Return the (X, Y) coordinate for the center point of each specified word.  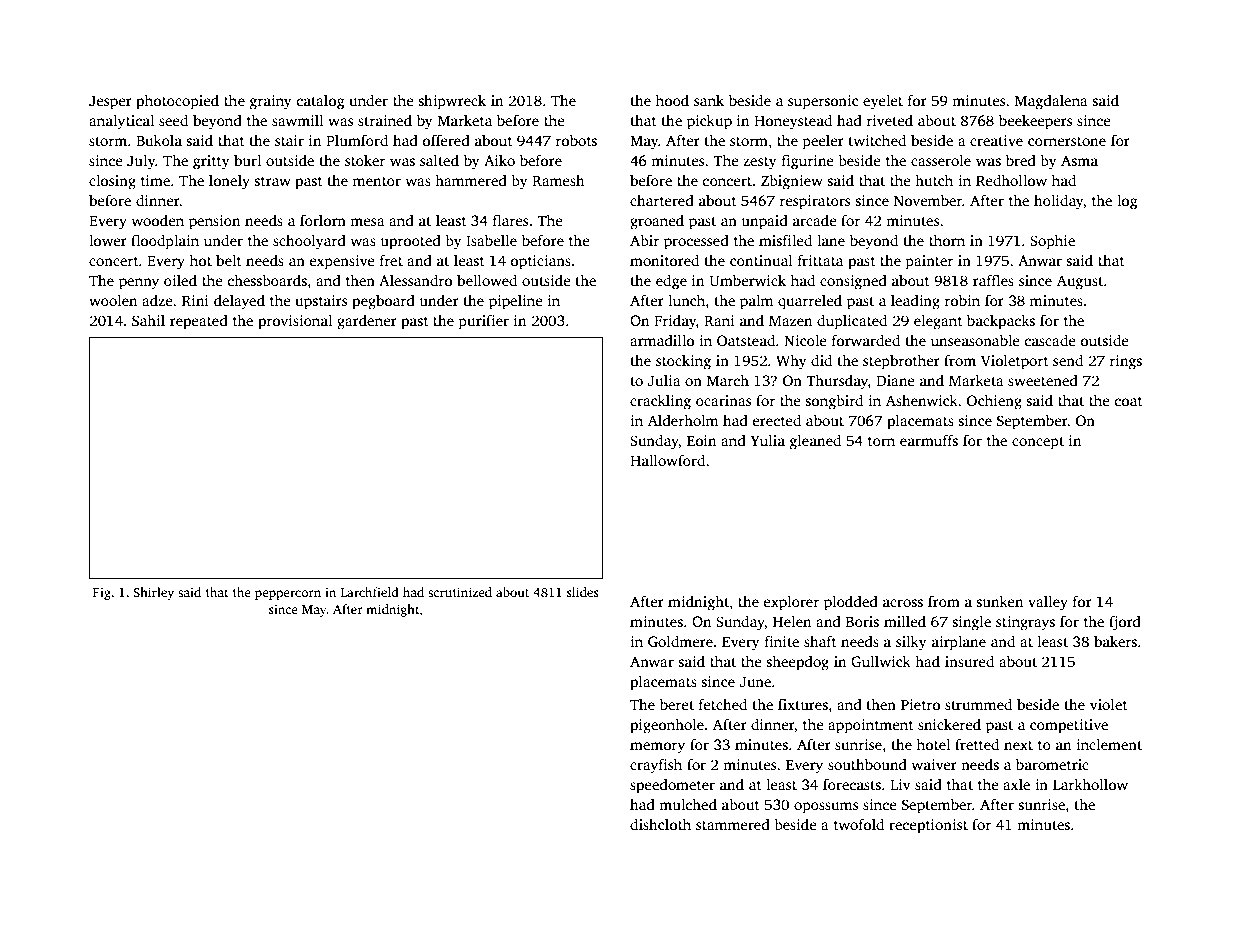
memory (657, 748)
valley (1048, 603)
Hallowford (667, 460)
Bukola (159, 140)
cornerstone (1067, 141)
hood (672, 100)
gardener (367, 322)
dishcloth (660, 824)
